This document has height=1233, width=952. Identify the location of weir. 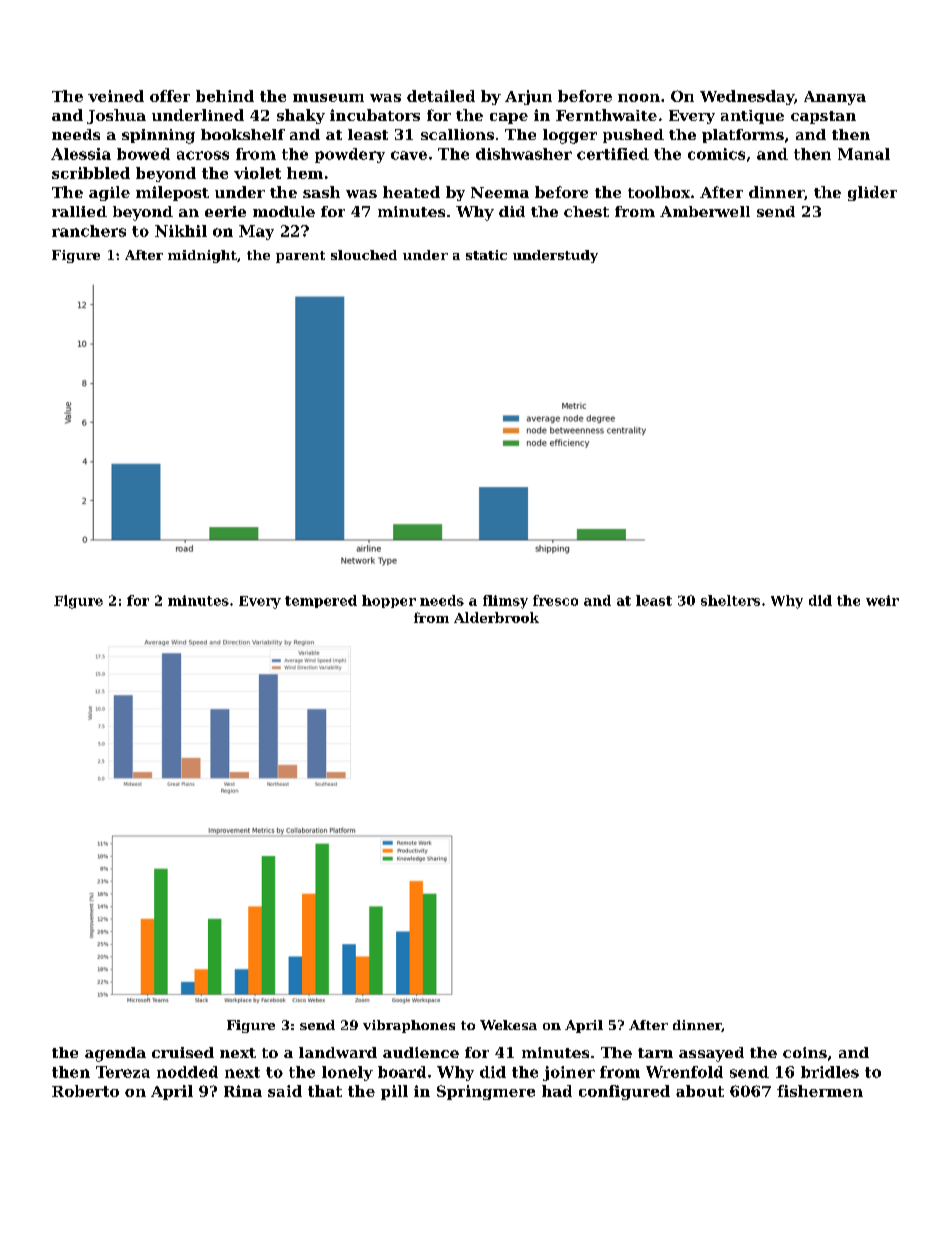
(882, 600).
